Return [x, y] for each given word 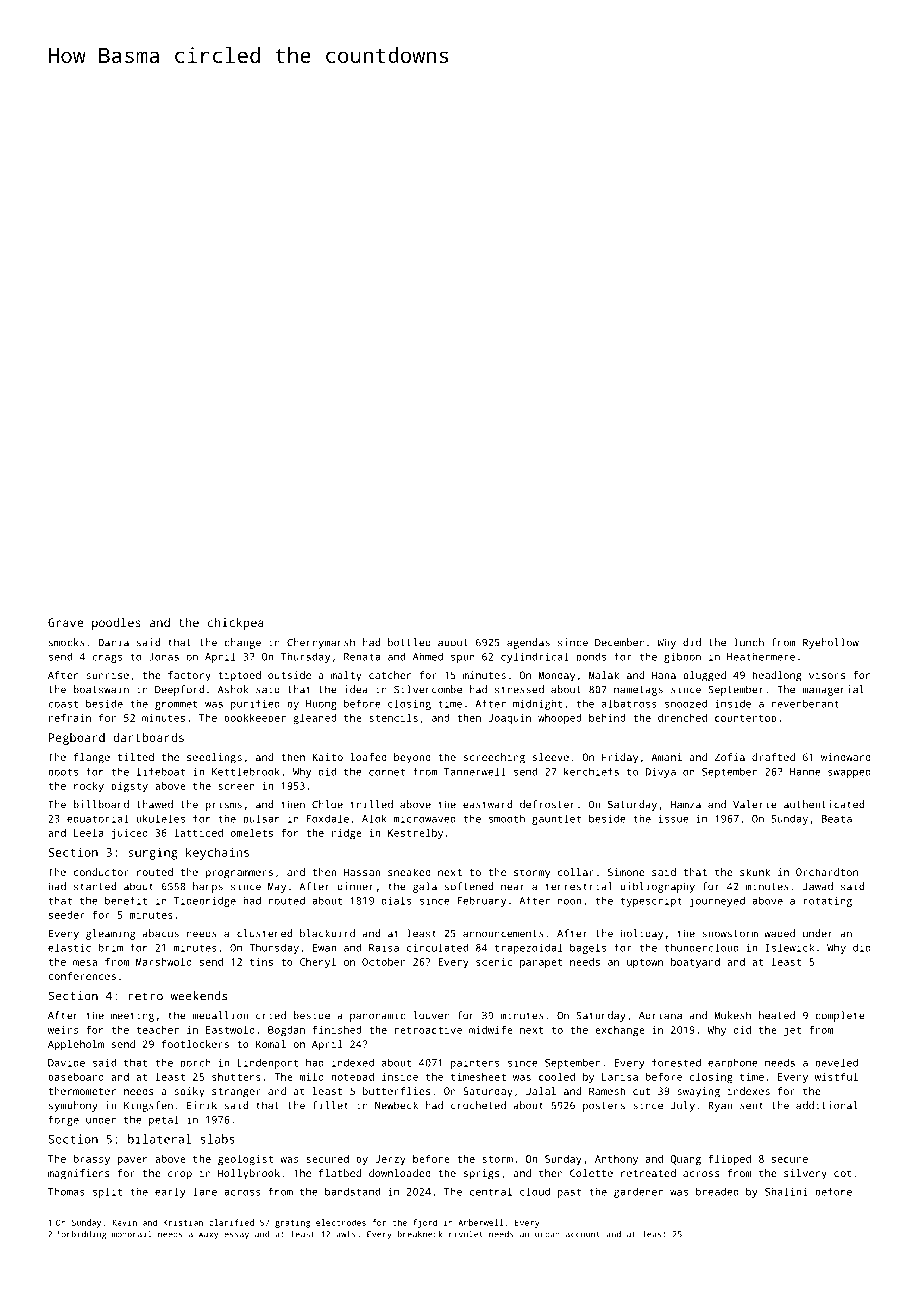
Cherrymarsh [321, 643]
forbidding [82, 1235]
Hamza [686, 805]
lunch [749, 642]
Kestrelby [415, 834]
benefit [126, 900]
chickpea [236, 624]
